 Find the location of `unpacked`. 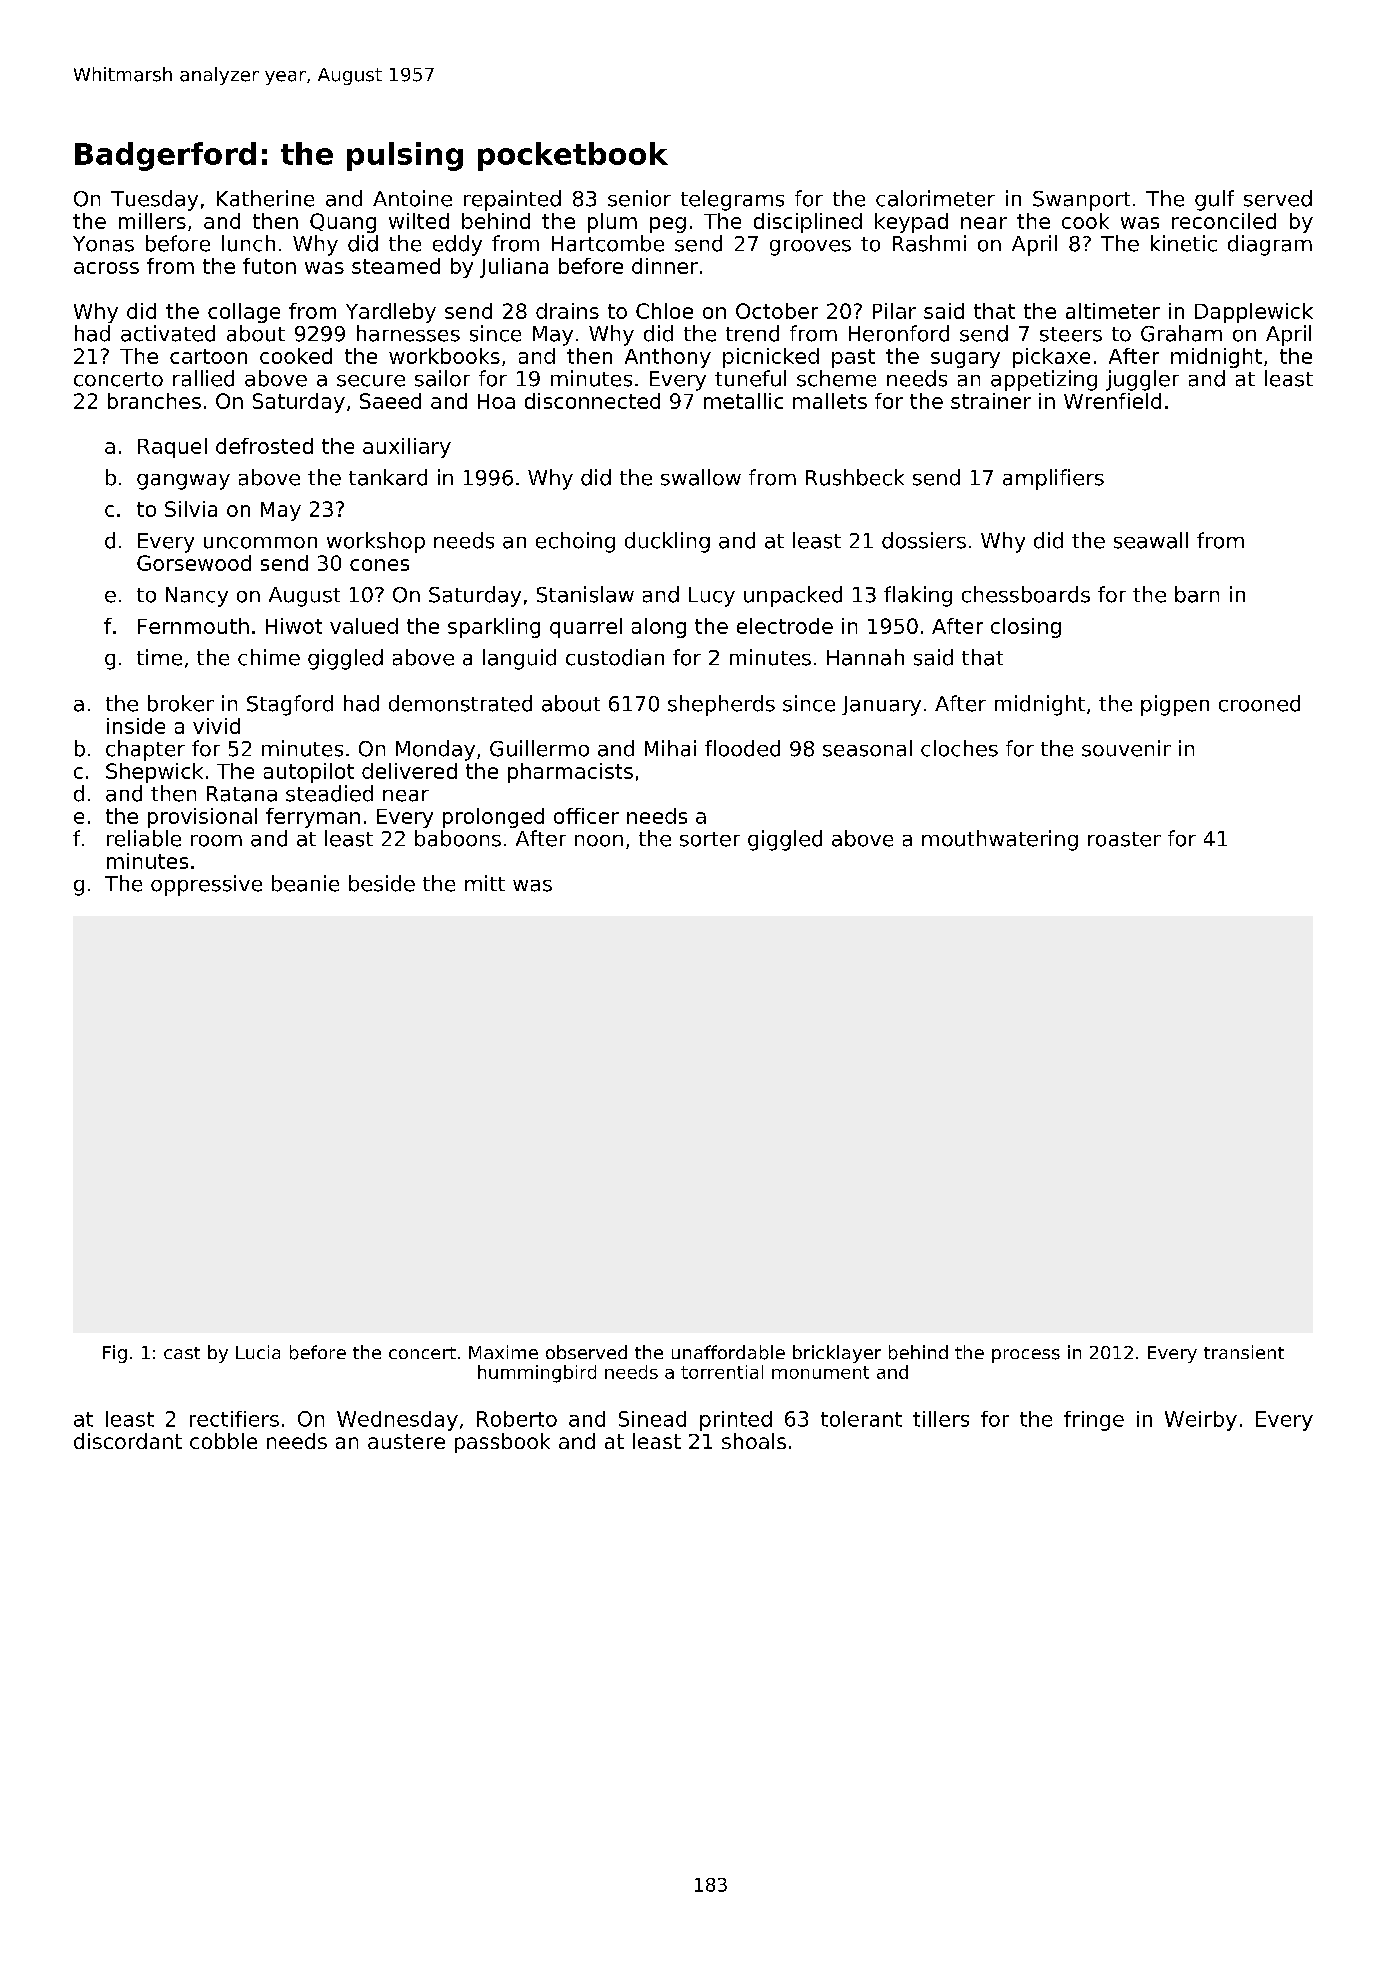

unpacked is located at coordinates (793, 596).
